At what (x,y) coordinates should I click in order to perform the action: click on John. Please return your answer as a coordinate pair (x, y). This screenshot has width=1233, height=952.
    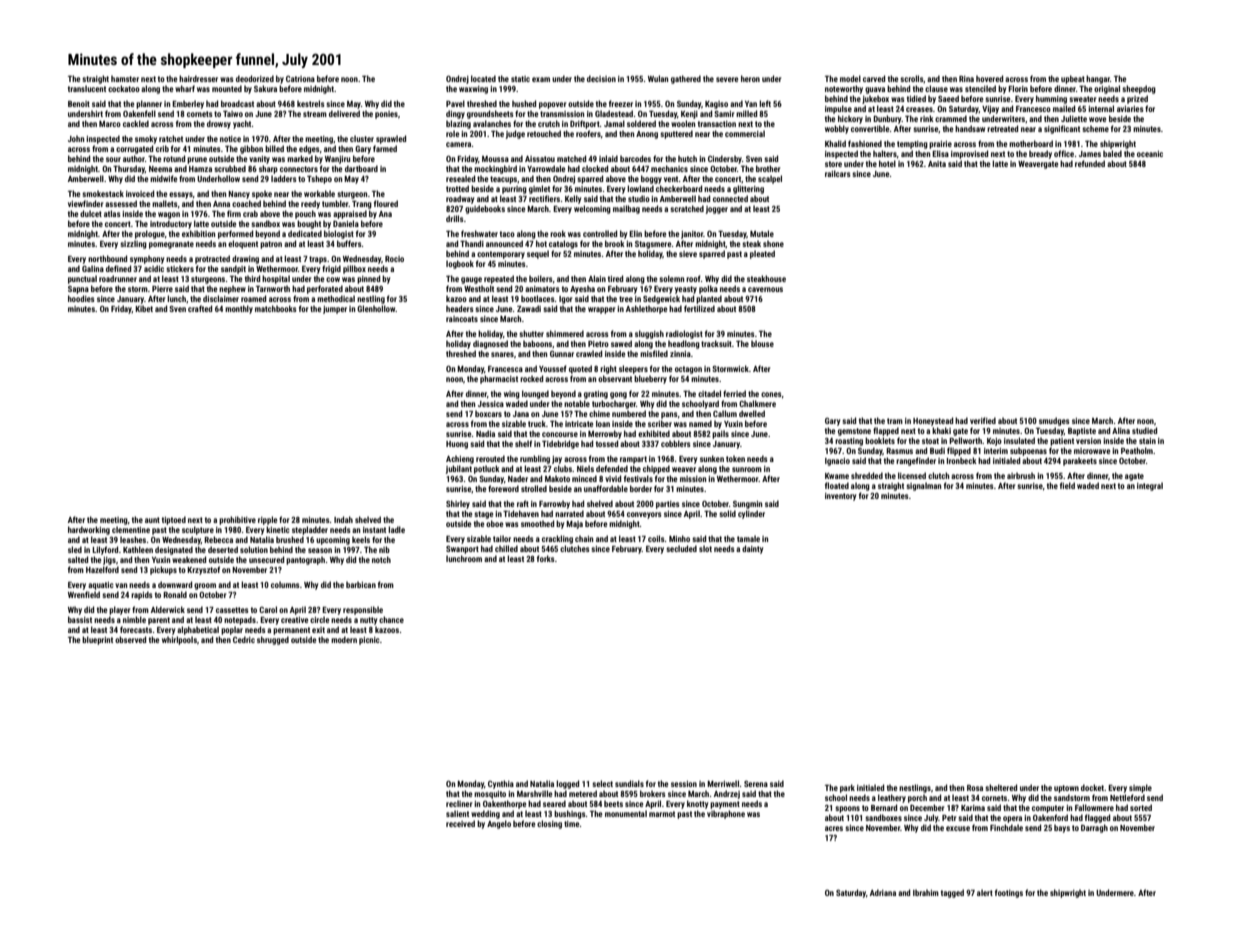
    Looking at the image, I should click on (76, 138).
